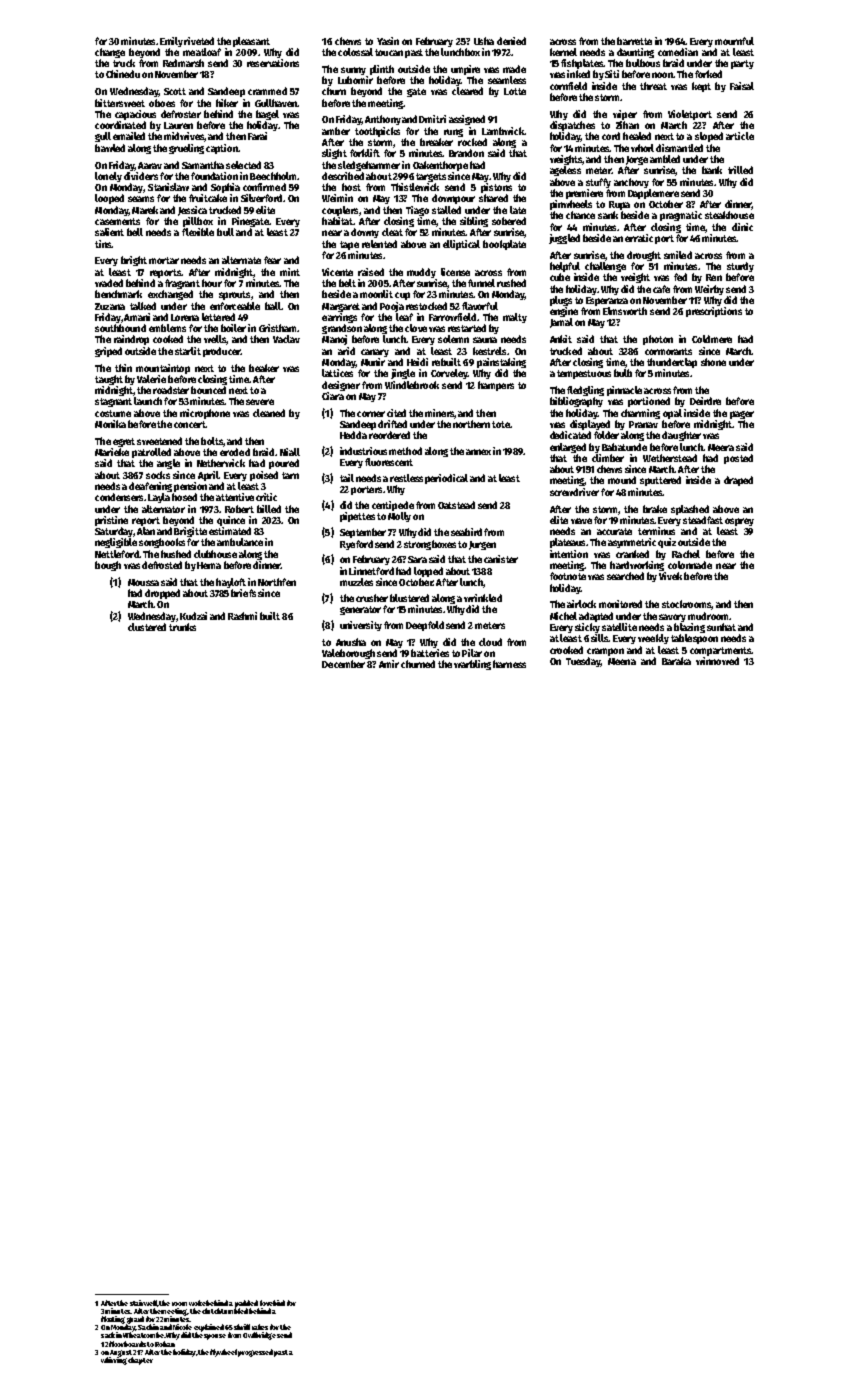  What do you see at coordinates (260, 1327) in the image?
I see `rakes` at bounding box center [260, 1327].
